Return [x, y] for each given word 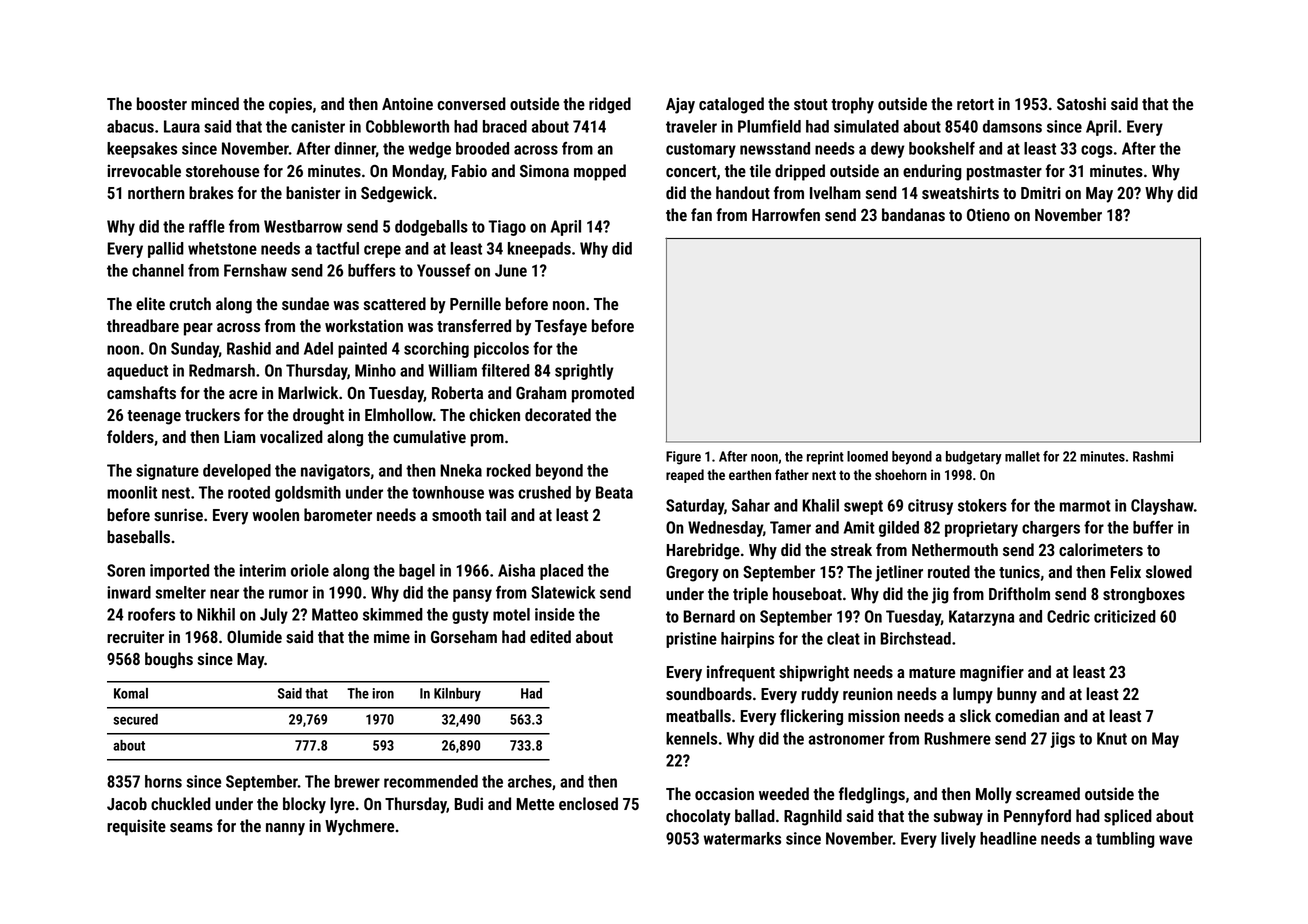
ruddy [820, 695]
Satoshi [1081, 103]
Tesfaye [561, 327]
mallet [1022, 456]
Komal [131, 693]
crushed [544, 492]
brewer [357, 781]
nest [176, 493]
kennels [691, 738]
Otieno [988, 214]
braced [505, 126]
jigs [1062, 740]
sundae [305, 303]
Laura [182, 126]
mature [932, 672]
